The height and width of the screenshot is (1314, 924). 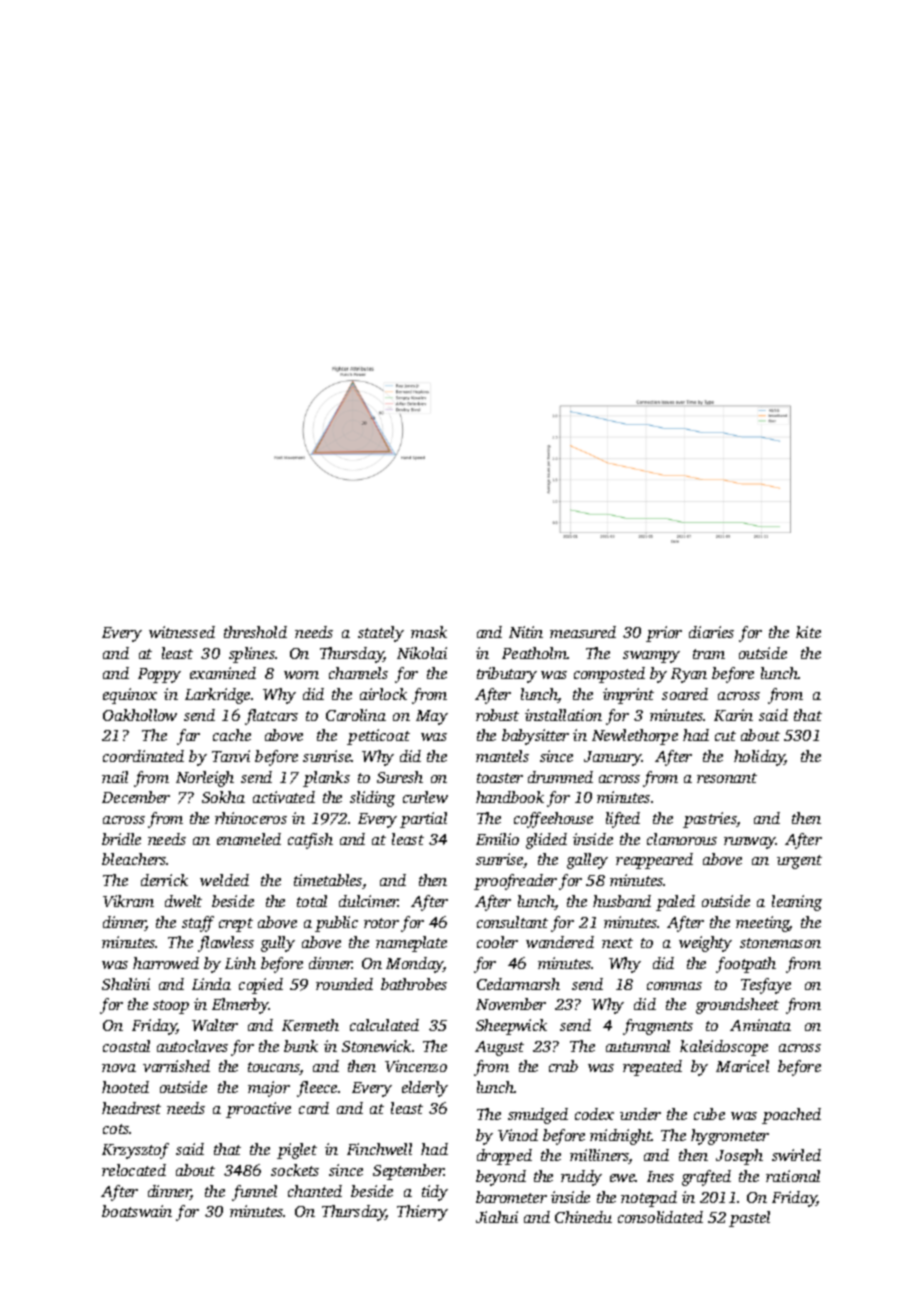 I want to click on dwelt, so click(x=183, y=901).
